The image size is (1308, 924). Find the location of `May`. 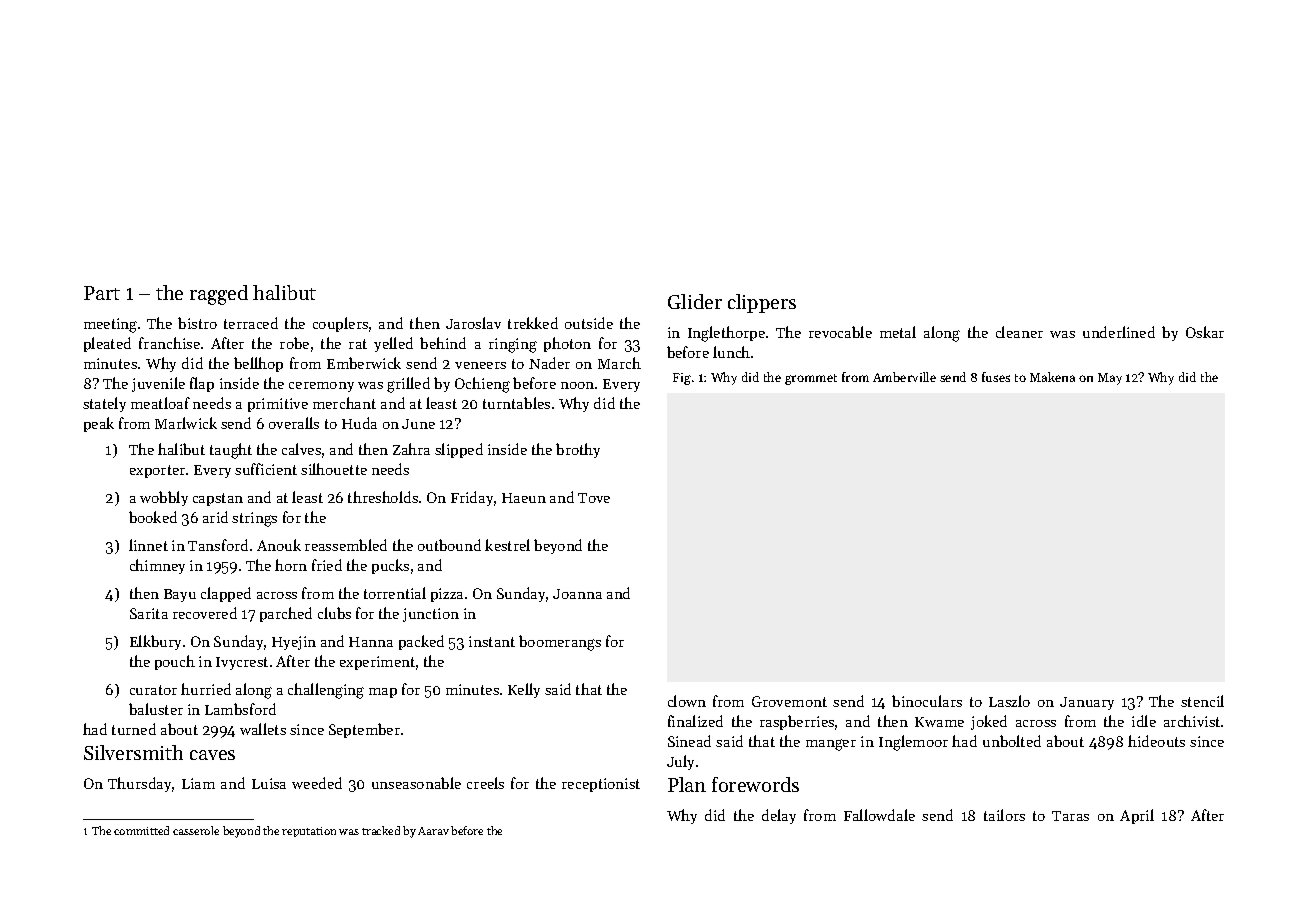

May is located at coordinates (1110, 379).
